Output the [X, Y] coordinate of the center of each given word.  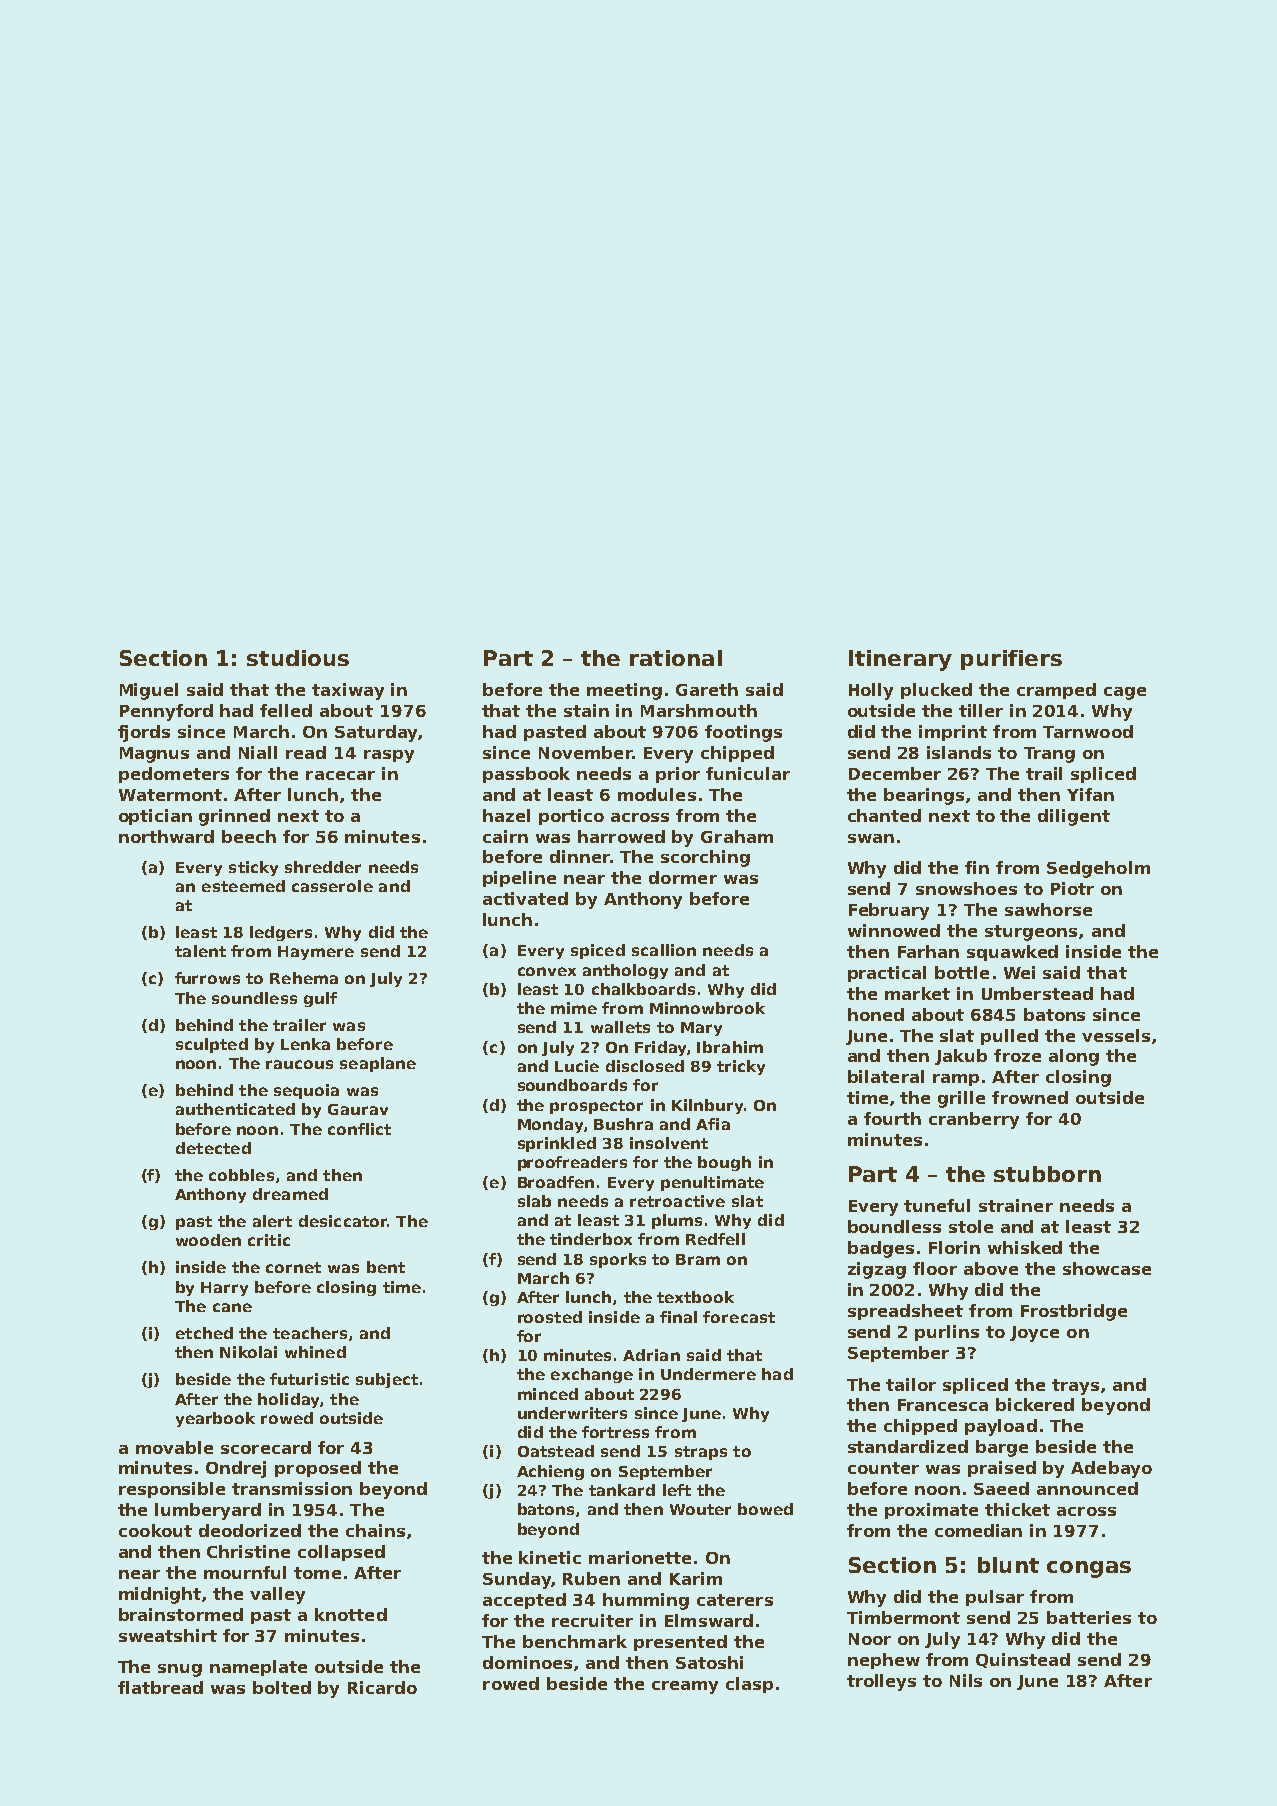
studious [298, 658]
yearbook [215, 1419]
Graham [737, 836]
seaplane [378, 1064]
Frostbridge [1074, 1312]
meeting [624, 691]
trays [1075, 1387]
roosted [550, 1317]
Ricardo [382, 1687]
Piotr [1072, 888]
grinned [234, 817]
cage [1125, 693]
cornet [293, 1267]
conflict [359, 1129]
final [678, 1317]
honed [876, 1014]
